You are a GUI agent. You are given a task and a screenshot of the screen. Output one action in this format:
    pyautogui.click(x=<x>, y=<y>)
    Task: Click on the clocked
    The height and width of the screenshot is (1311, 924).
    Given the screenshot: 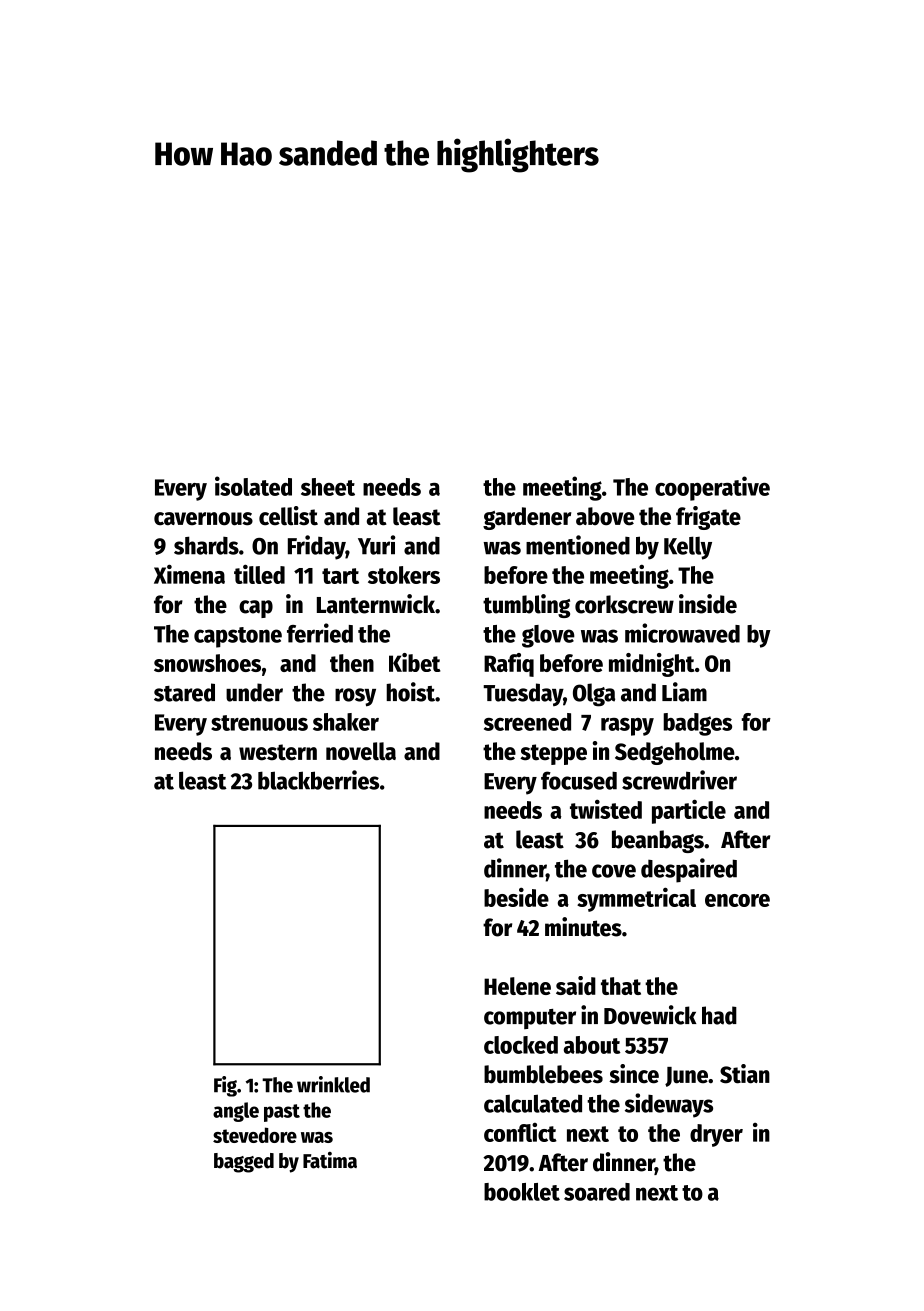 What is the action you would take?
    pyautogui.click(x=521, y=1045)
